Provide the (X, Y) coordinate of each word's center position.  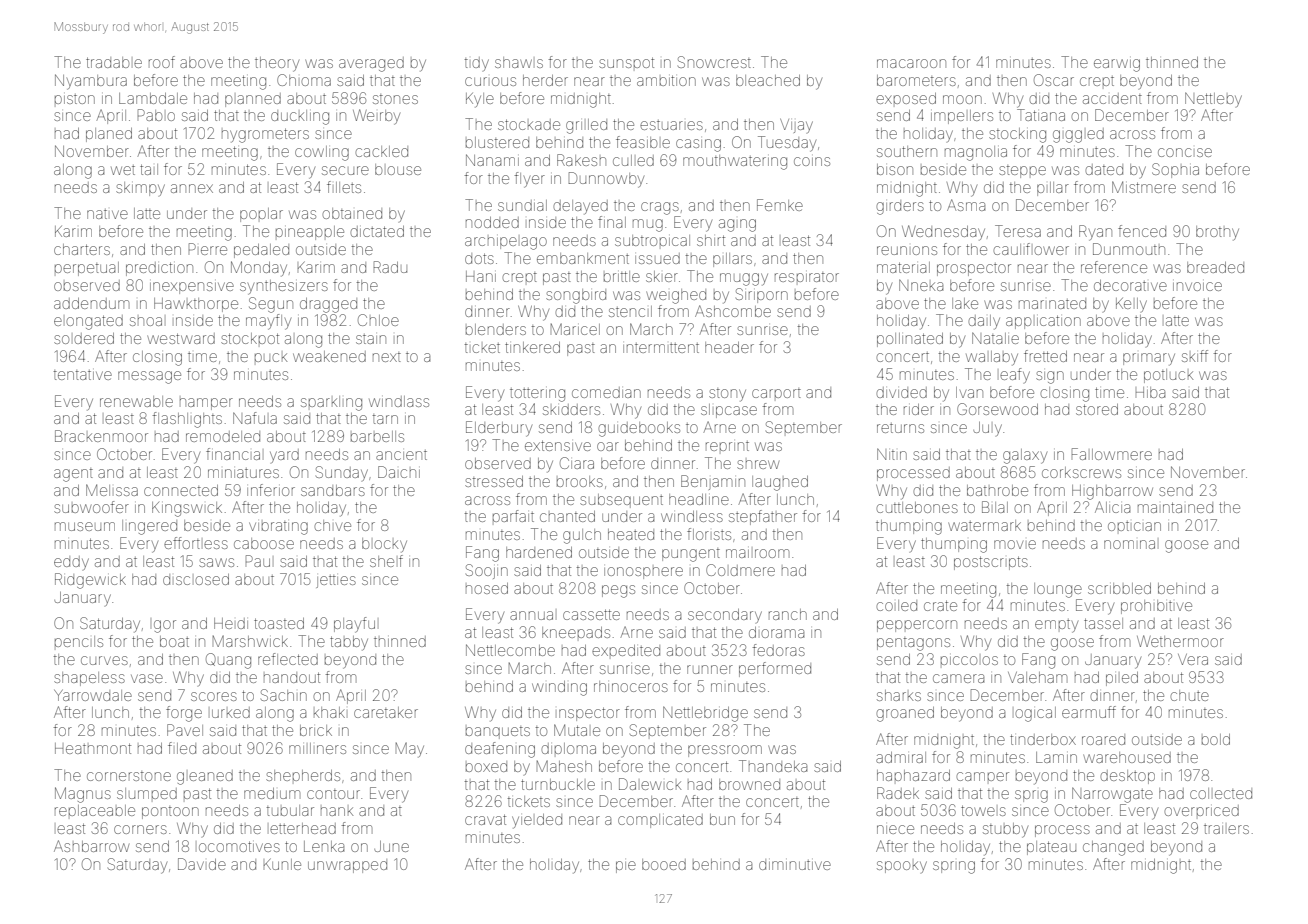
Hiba (1150, 392)
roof (162, 62)
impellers (962, 117)
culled (633, 160)
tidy (477, 64)
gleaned (205, 777)
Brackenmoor (101, 436)
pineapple (310, 233)
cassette (591, 614)
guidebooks (639, 429)
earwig (1117, 65)
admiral (901, 757)
